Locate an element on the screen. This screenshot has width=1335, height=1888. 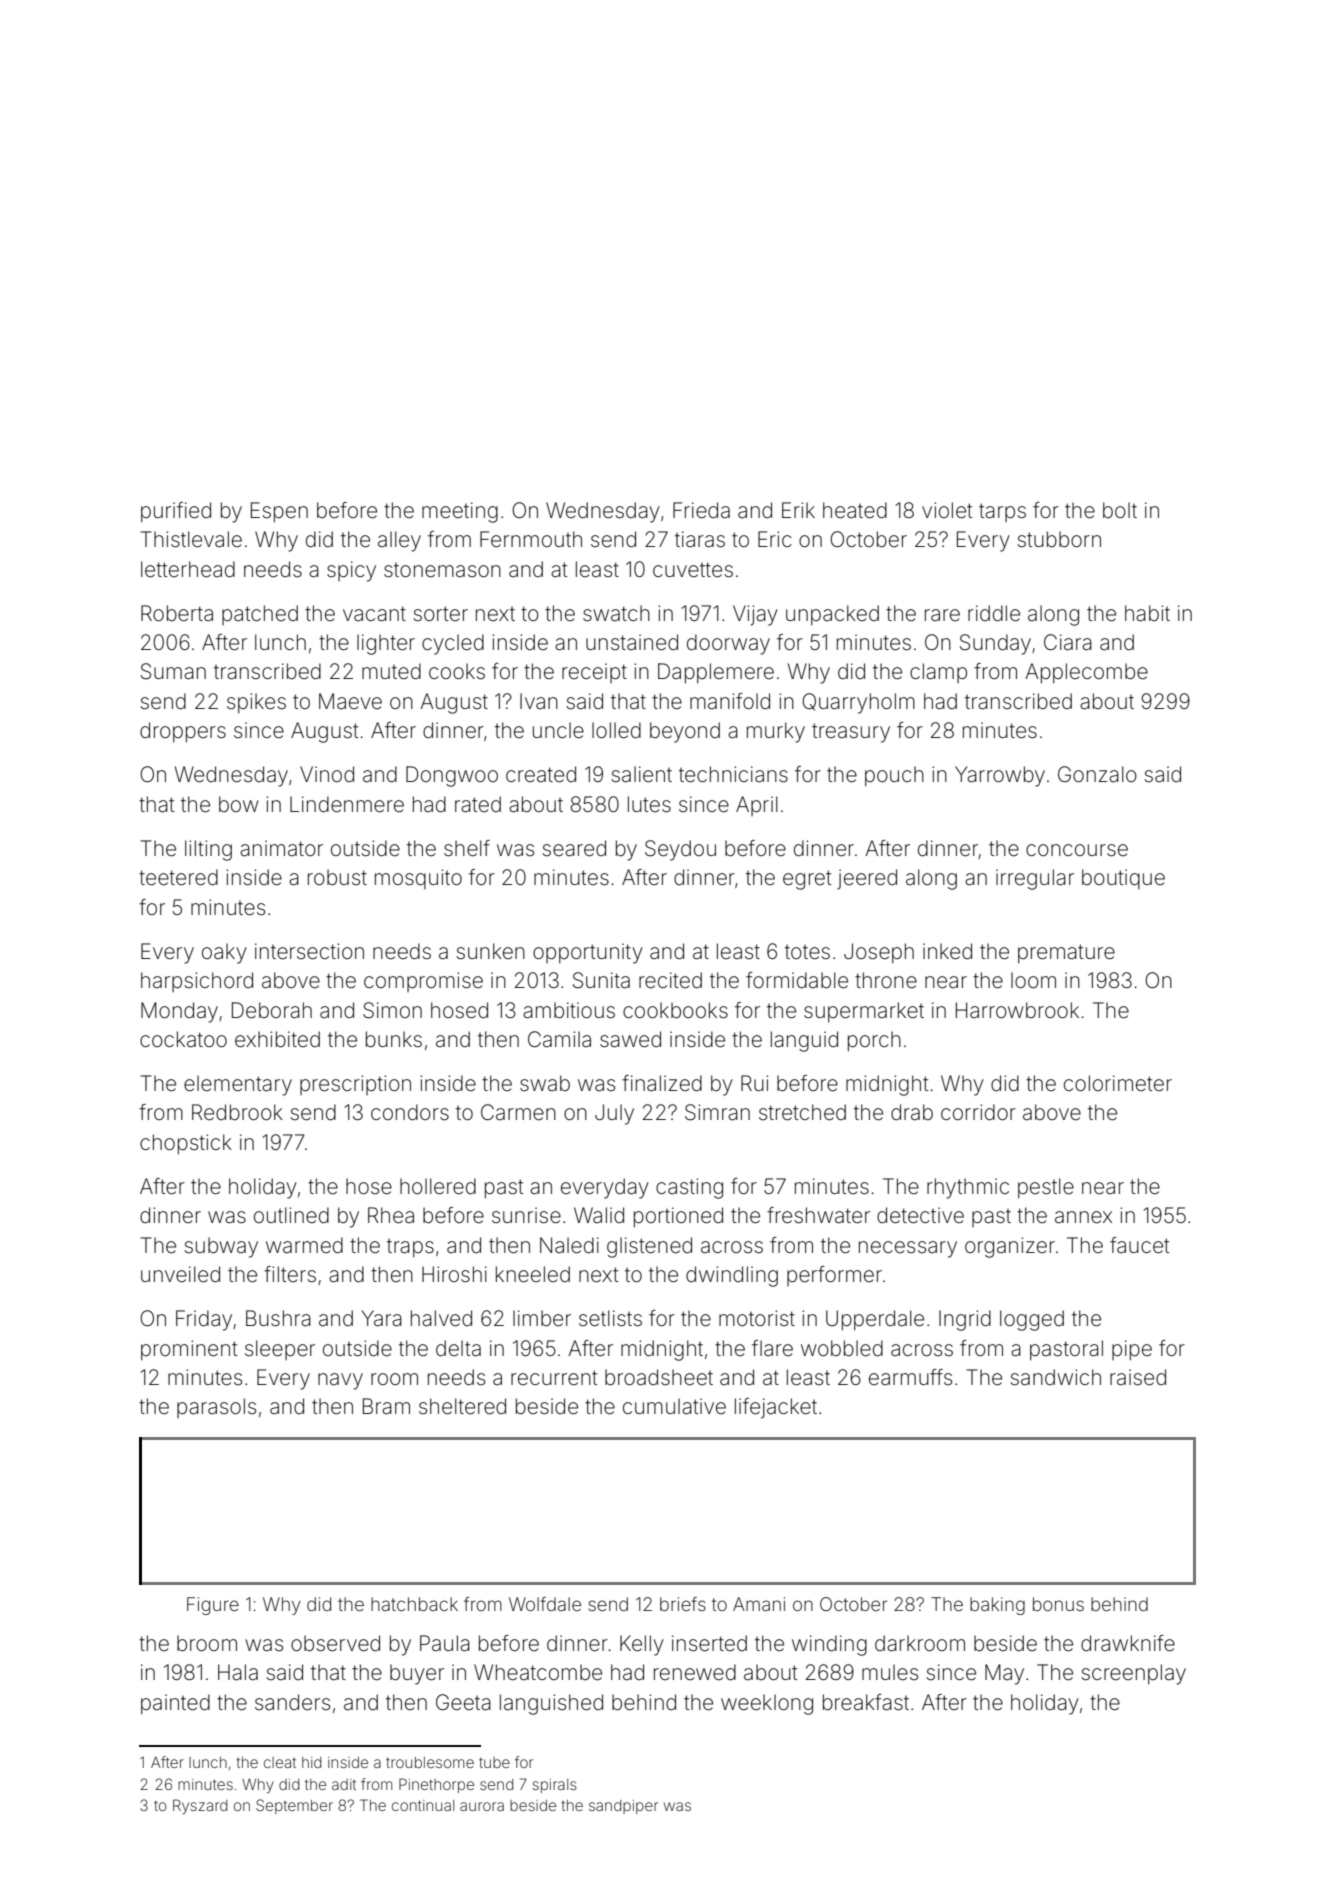
receipt is located at coordinates (594, 673).
